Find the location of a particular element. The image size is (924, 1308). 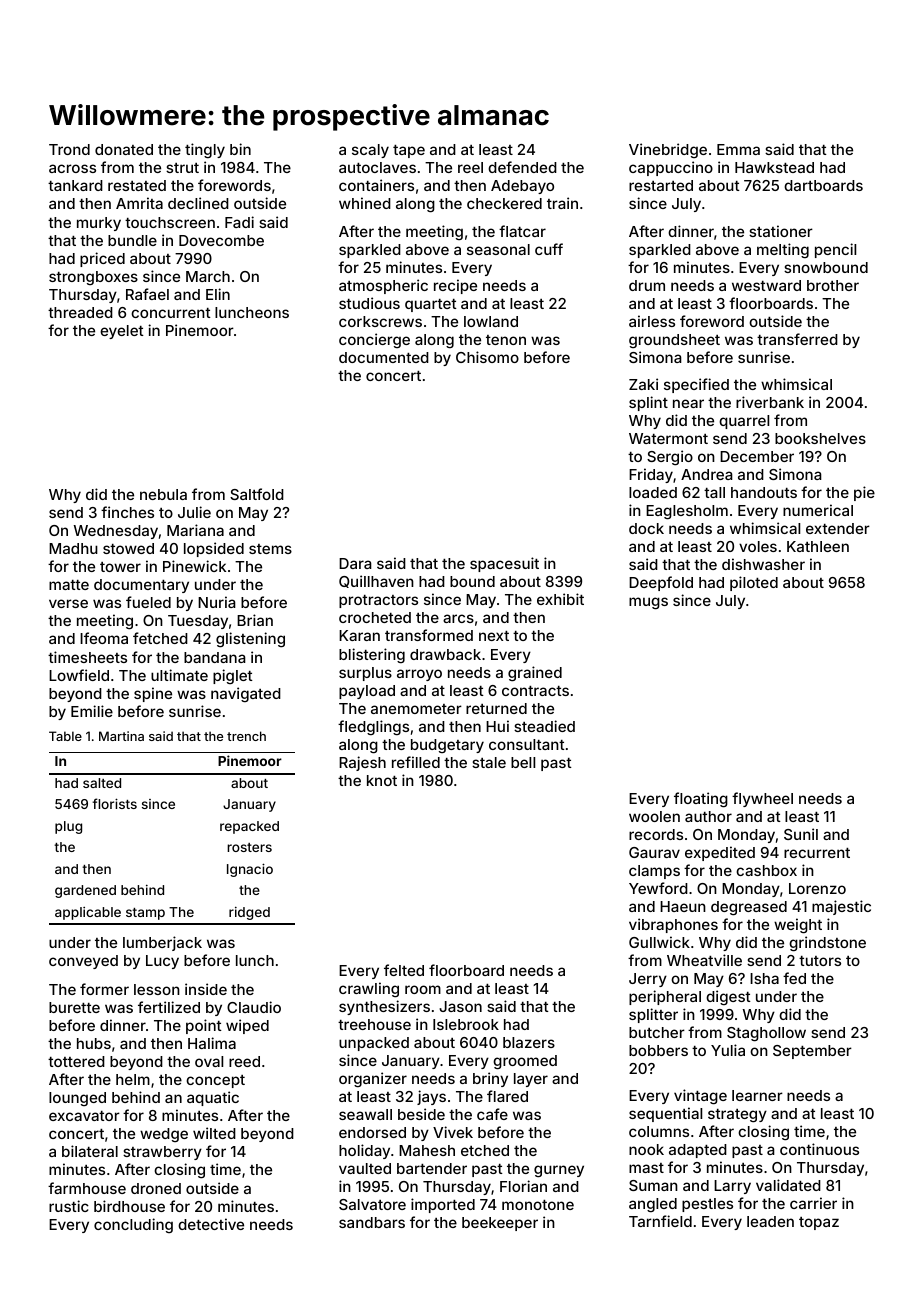

detective is located at coordinates (211, 1224).
